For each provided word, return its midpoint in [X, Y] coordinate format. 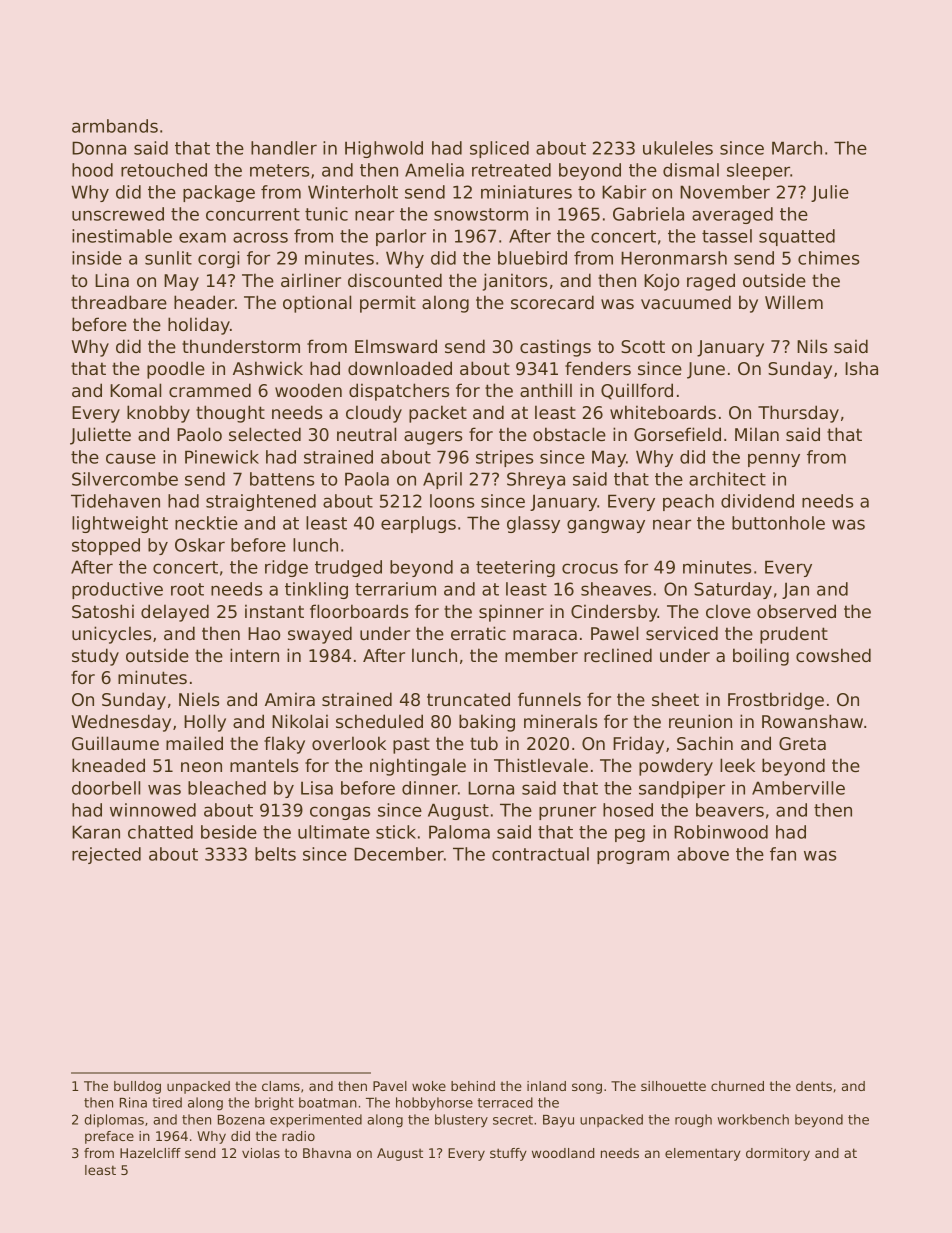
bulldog [137, 1087]
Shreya [536, 480]
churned [737, 1086]
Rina [133, 1102]
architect [727, 479]
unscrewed [118, 214]
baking [487, 723]
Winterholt [353, 192]
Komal [135, 390]
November [725, 192]
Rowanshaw [812, 721]
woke [429, 1086]
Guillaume [115, 743]
